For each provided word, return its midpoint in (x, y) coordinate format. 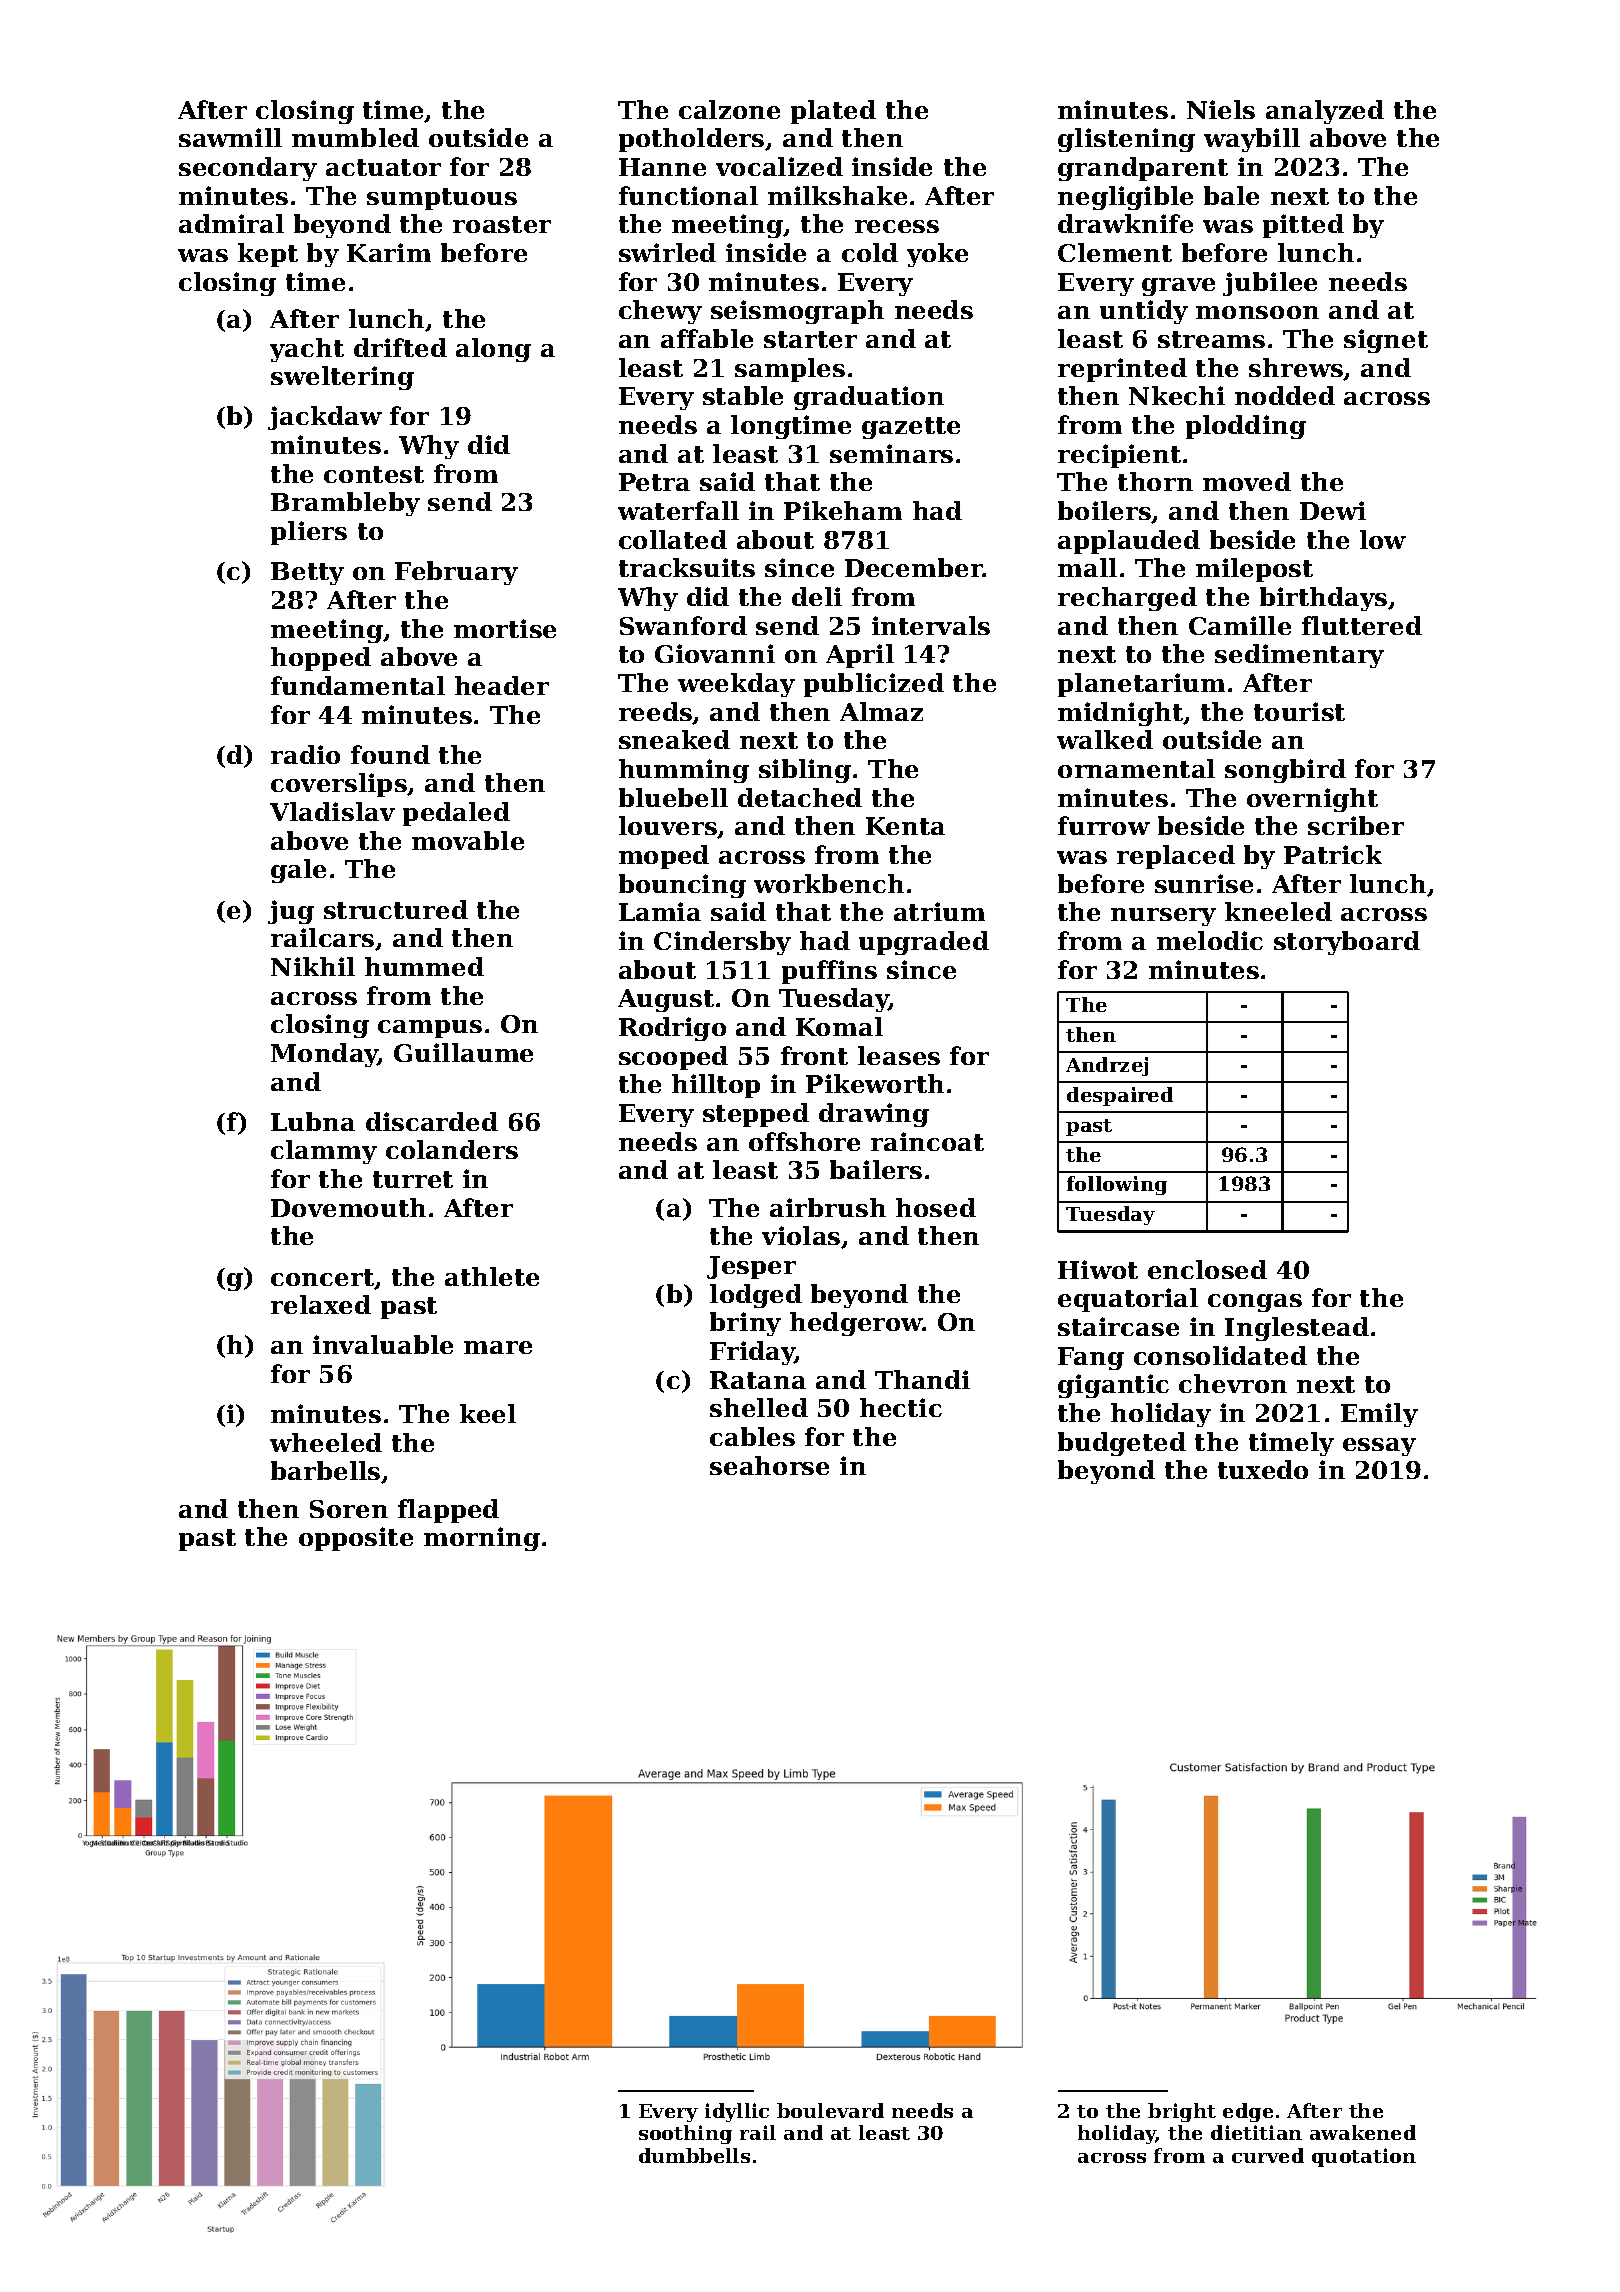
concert (322, 1277)
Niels (1221, 109)
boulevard (830, 2110)
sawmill (230, 137)
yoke (937, 255)
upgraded (924, 943)
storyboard (1347, 943)
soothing (685, 2134)
